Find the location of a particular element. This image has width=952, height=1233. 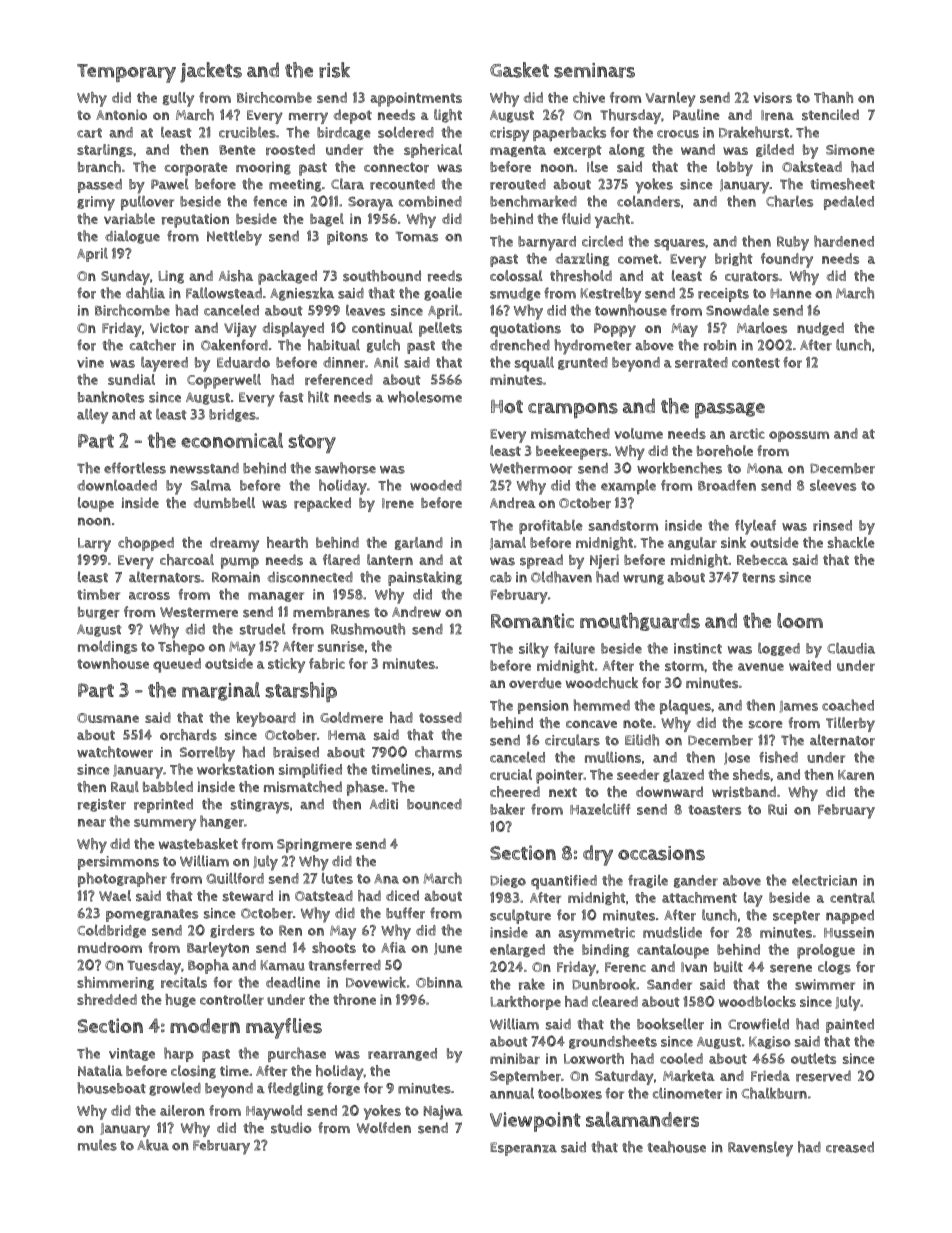

nudged is located at coordinates (820, 329).
